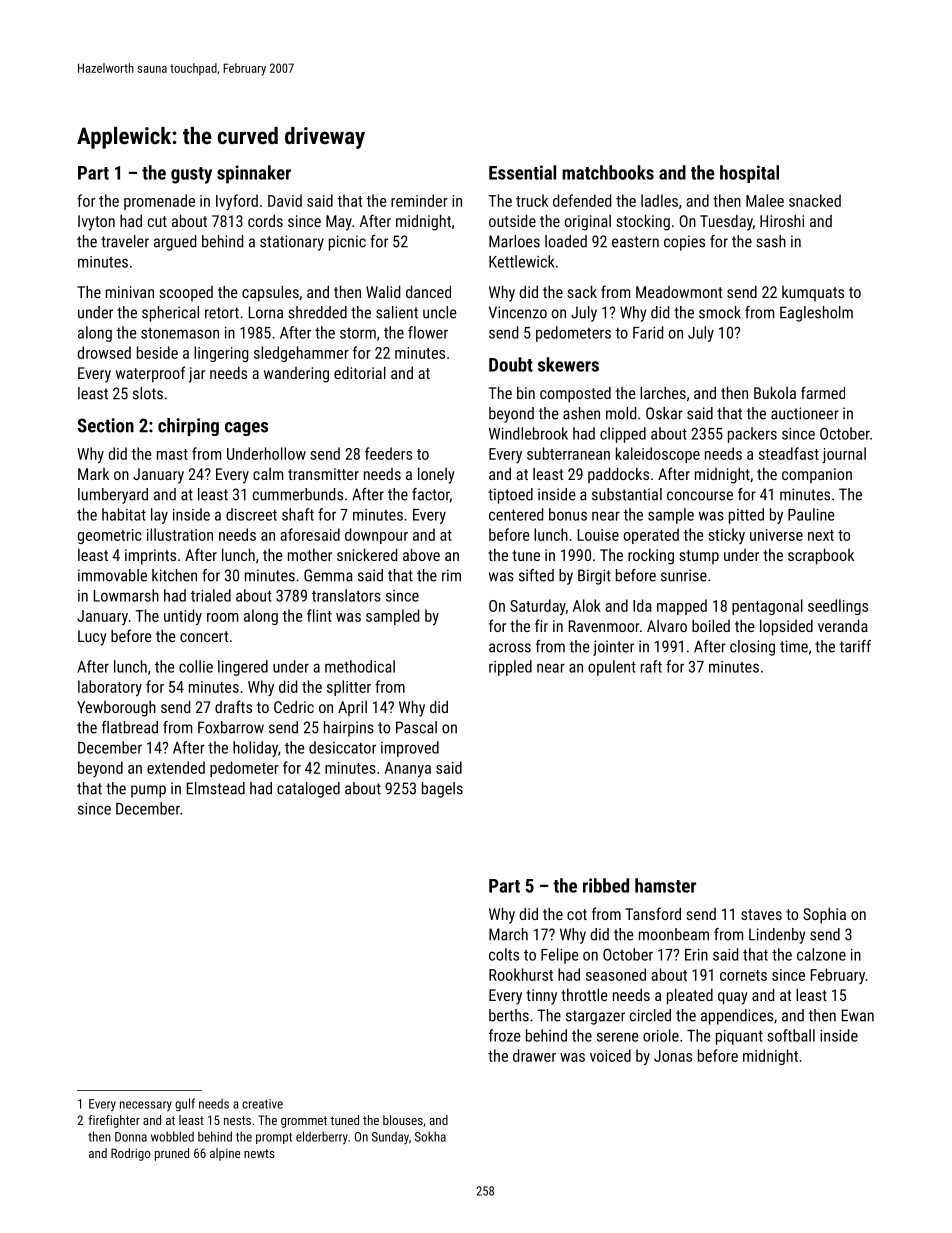 The image size is (952, 1233). What do you see at coordinates (323, 474) in the screenshot?
I see `transmitter` at bounding box center [323, 474].
